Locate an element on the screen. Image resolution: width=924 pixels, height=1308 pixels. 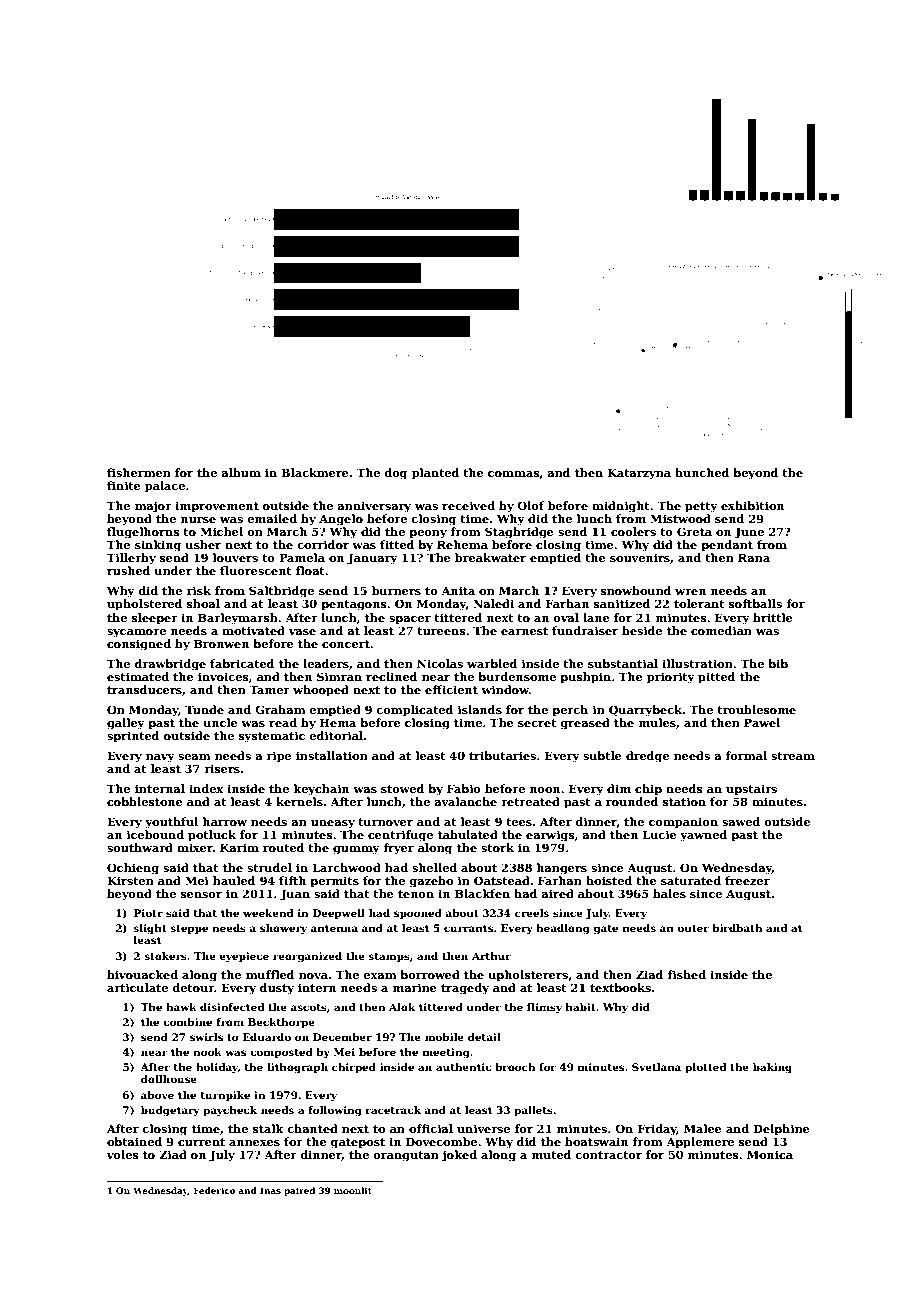
coolers is located at coordinates (633, 531).
